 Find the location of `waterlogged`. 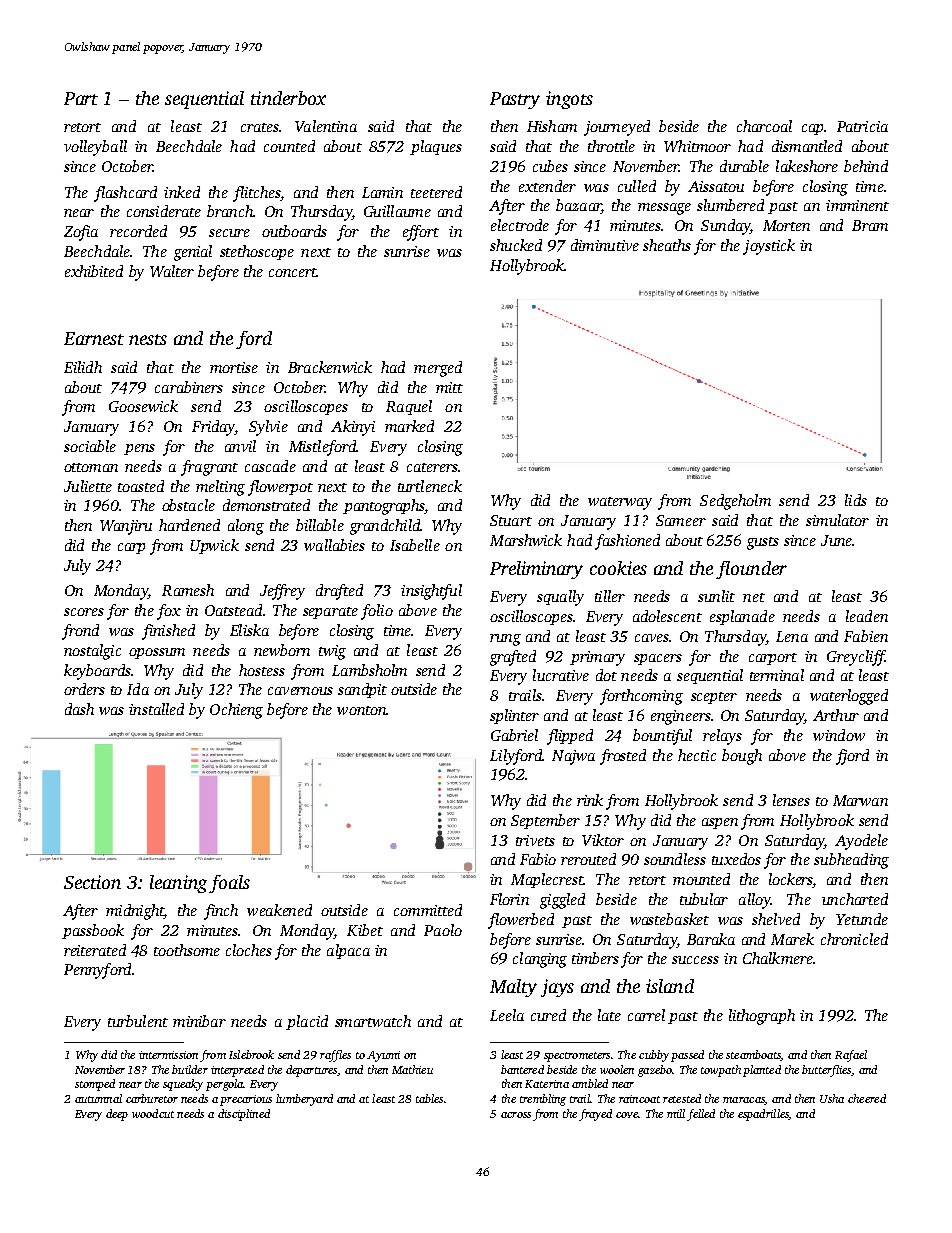

waterlogged is located at coordinates (849, 697).
